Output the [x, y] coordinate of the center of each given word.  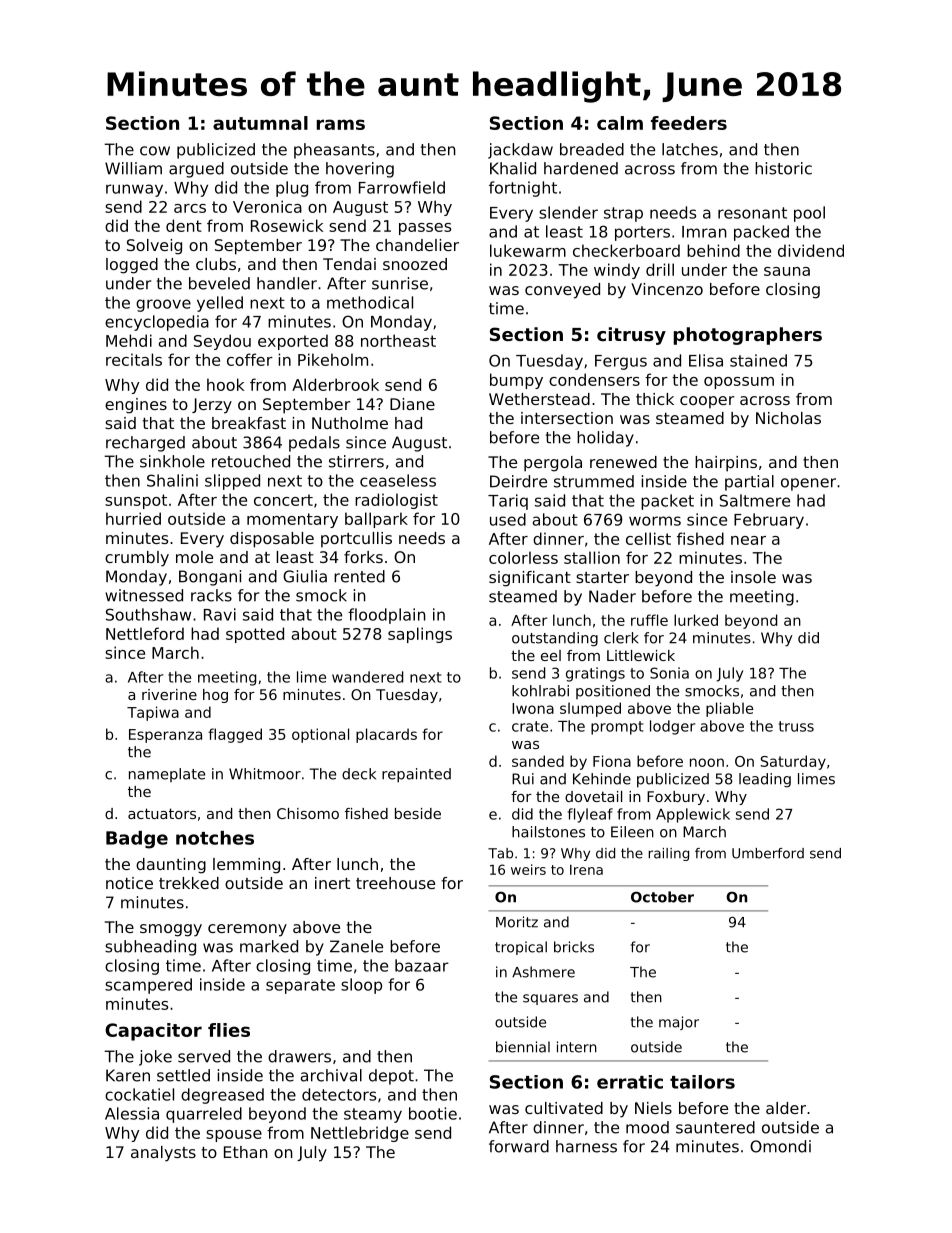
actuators [162, 813]
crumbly [137, 559]
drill [660, 269]
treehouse [395, 883]
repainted [416, 775]
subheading [150, 948]
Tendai [349, 264]
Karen [128, 1075]
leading [765, 780]
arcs [190, 208]
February [769, 521]
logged [132, 266]
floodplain [387, 616]
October [662, 897]
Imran [704, 232]
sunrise [400, 283]
